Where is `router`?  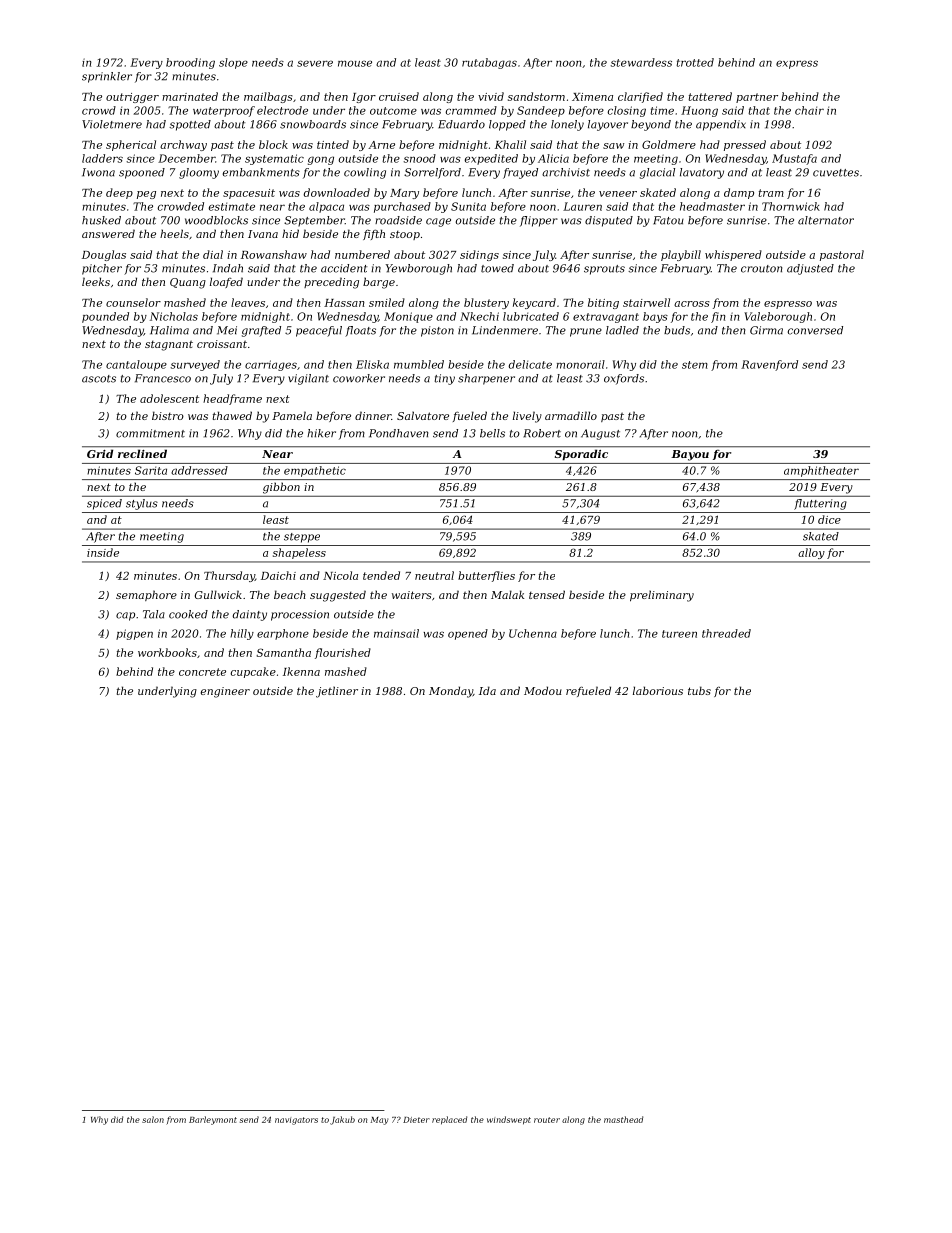 router is located at coordinates (547, 1120).
